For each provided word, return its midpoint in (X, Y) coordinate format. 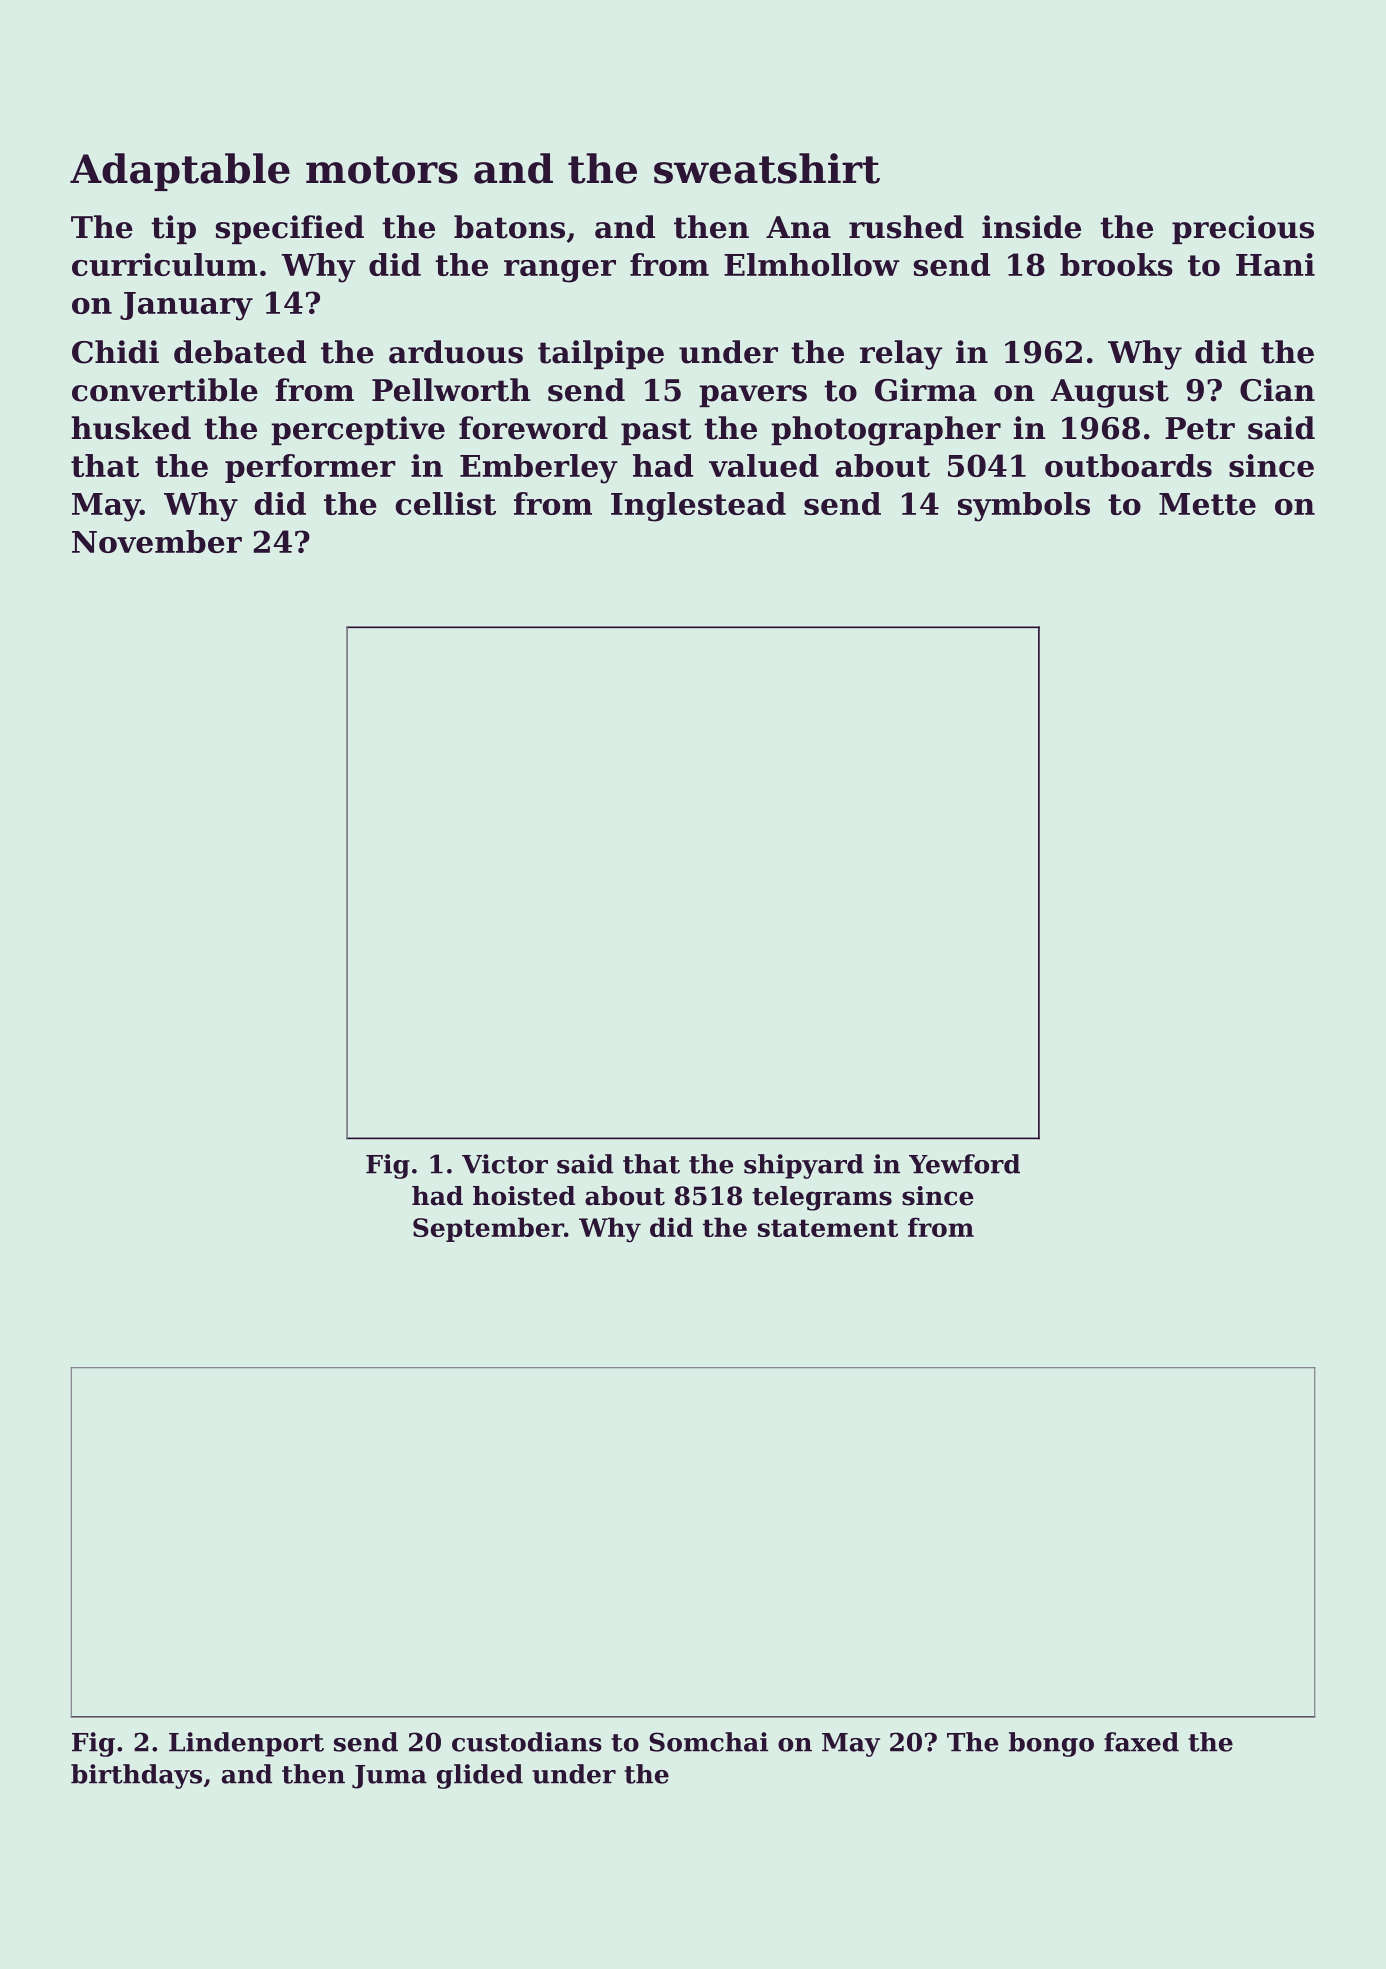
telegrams (822, 1198)
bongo (1051, 1744)
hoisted (524, 1196)
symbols (1024, 507)
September (488, 1229)
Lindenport (246, 1744)
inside (1031, 227)
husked (131, 428)
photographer (886, 431)
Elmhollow (812, 264)
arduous (456, 352)
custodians (527, 1742)
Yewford (964, 1164)
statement (828, 1228)
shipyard (804, 1166)
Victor (505, 1164)
